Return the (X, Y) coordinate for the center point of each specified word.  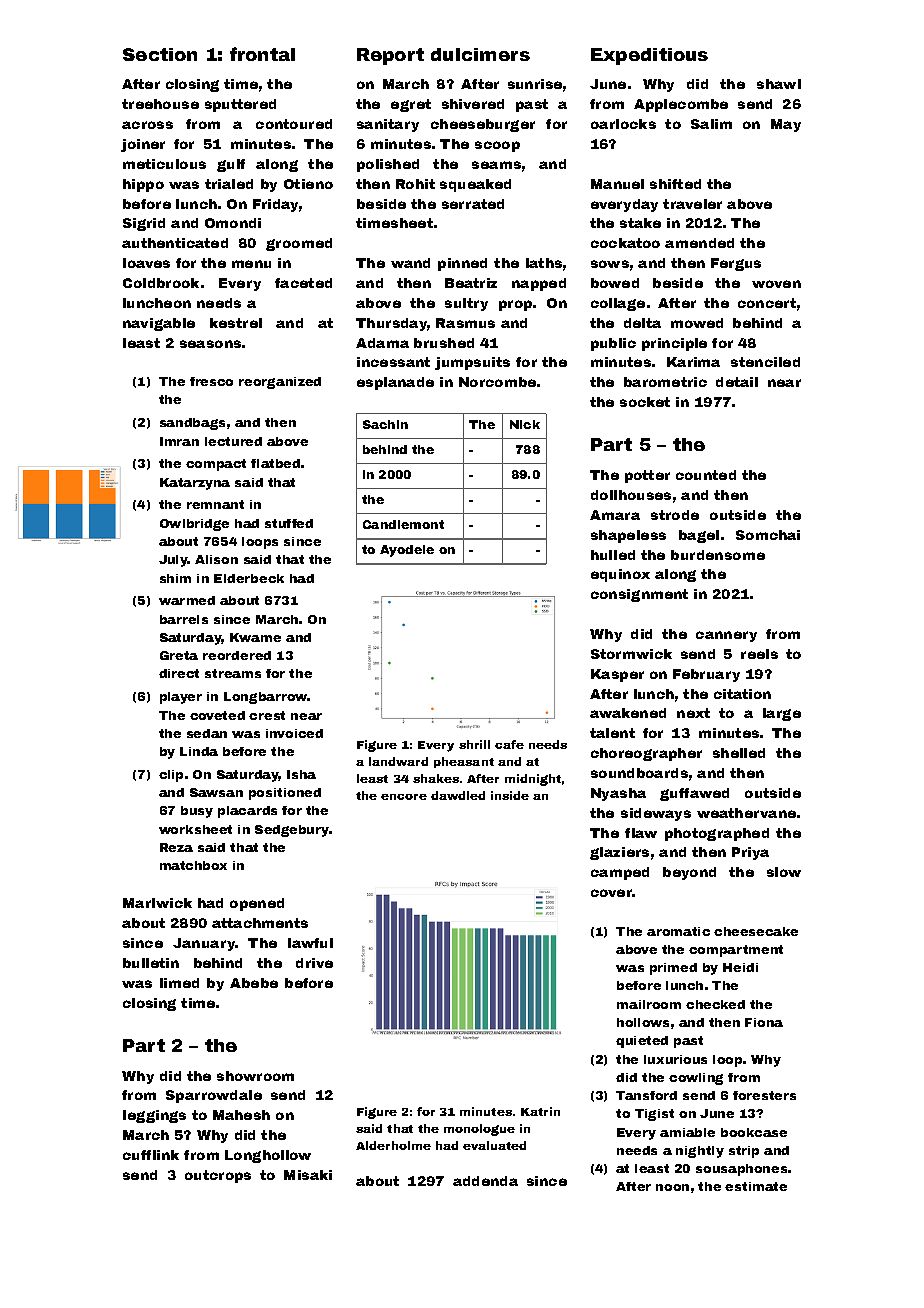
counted (706, 475)
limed (179, 983)
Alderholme (393, 1145)
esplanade (395, 383)
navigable (159, 324)
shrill (474, 744)
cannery (726, 636)
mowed (697, 323)
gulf (231, 165)
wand (410, 263)
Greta (179, 655)
